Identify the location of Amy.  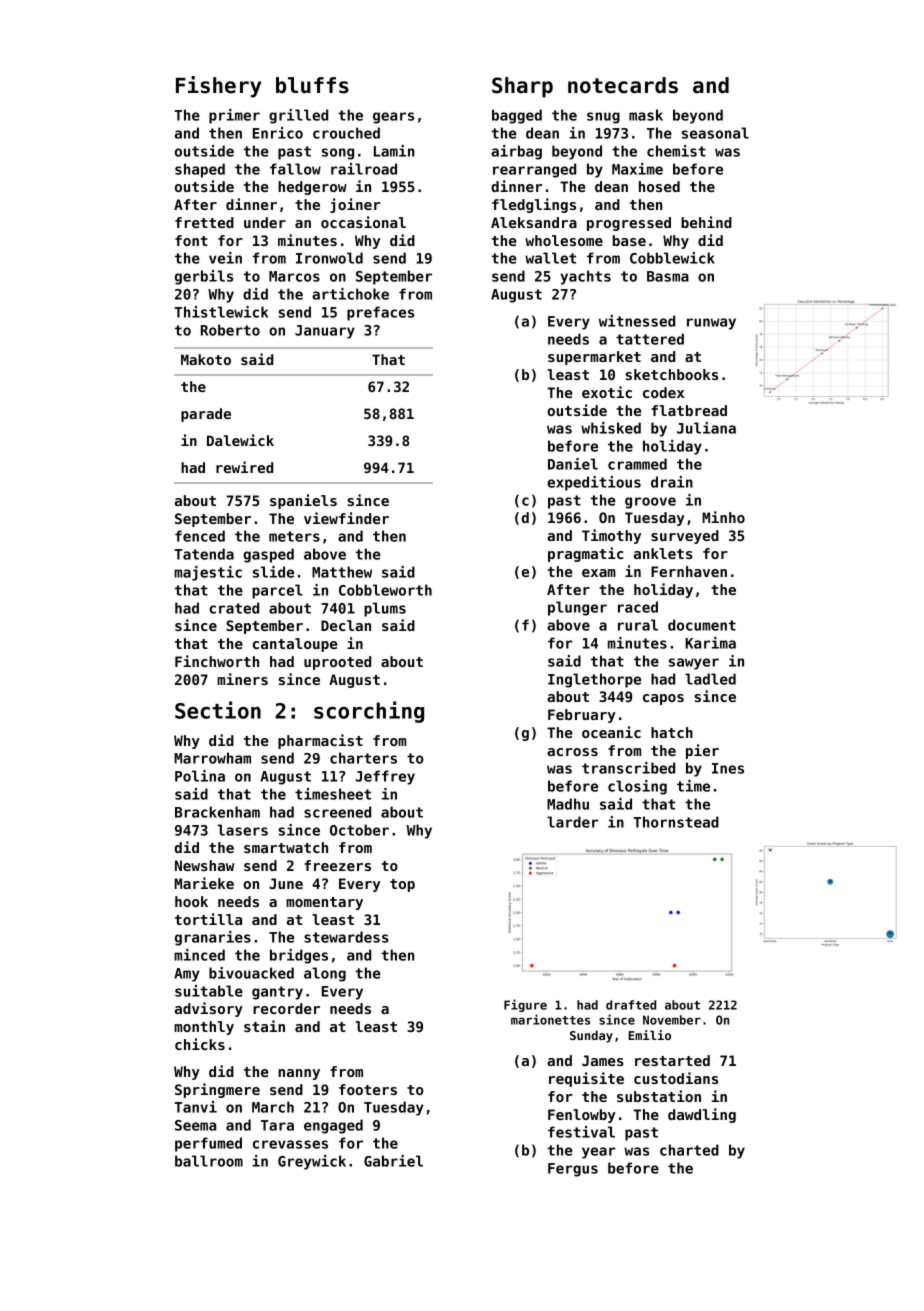
(187, 975).
